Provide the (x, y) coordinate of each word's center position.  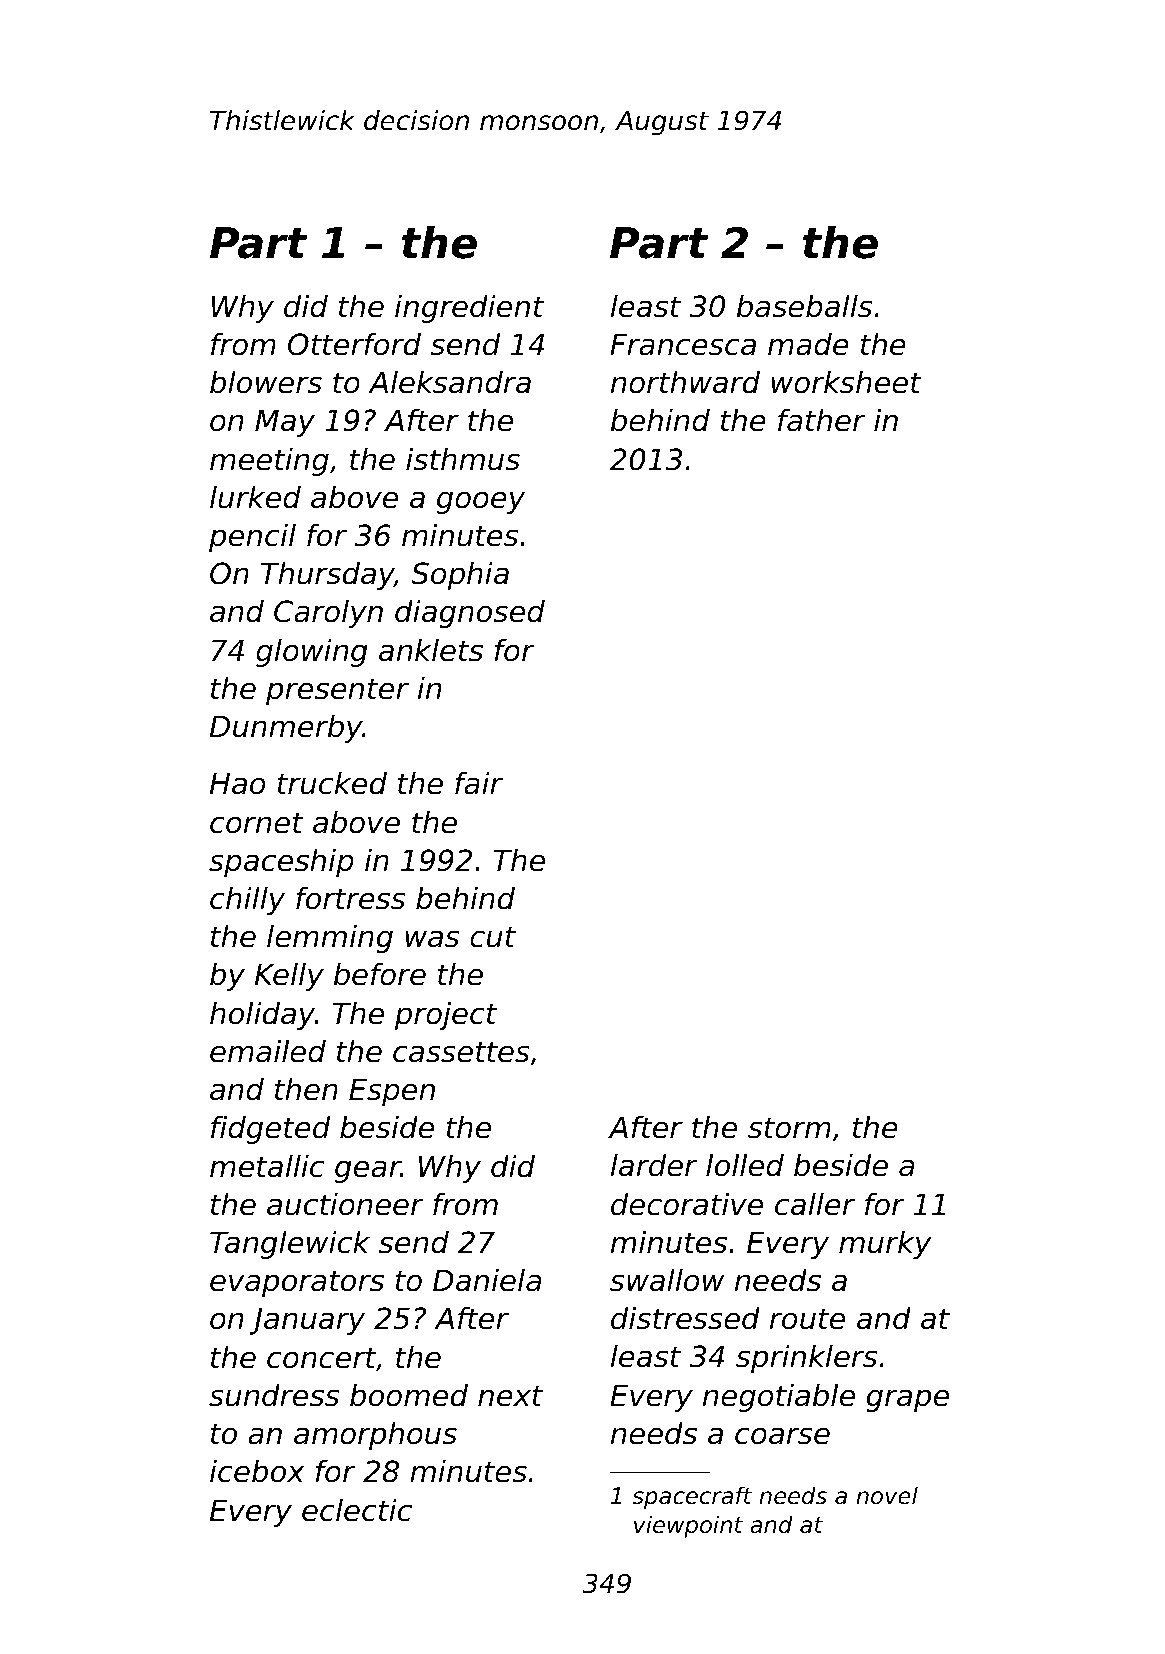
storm (789, 1128)
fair (479, 783)
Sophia (460, 576)
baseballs (804, 306)
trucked (332, 783)
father (822, 420)
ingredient (469, 309)
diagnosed (470, 614)
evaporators (297, 1283)
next (510, 1396)
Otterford (354, 344)
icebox (257, 1471)
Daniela (487, 1280)
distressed (685, 1318)
